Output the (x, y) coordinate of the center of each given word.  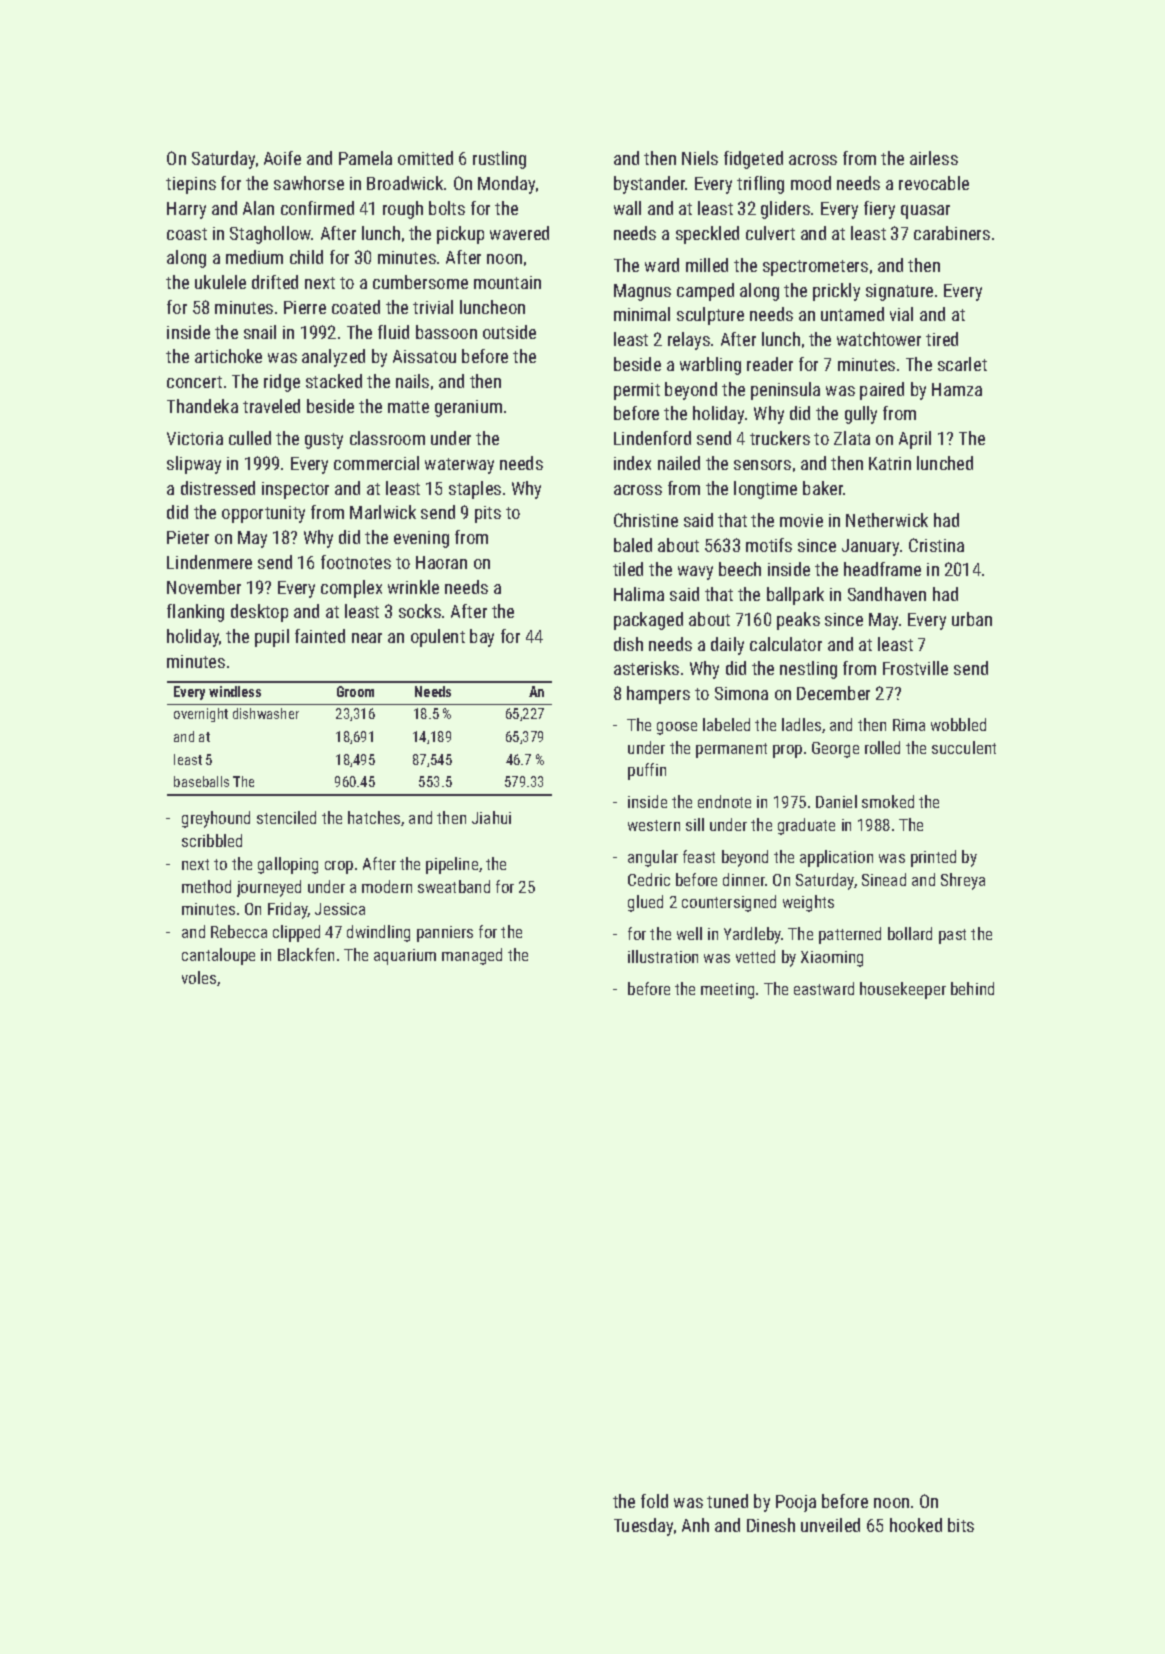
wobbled (958, 724)
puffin (647, 771)
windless (235, 691)
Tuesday (643, 1527)
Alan (258, 208)
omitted (425, 158)
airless (934, 158)
